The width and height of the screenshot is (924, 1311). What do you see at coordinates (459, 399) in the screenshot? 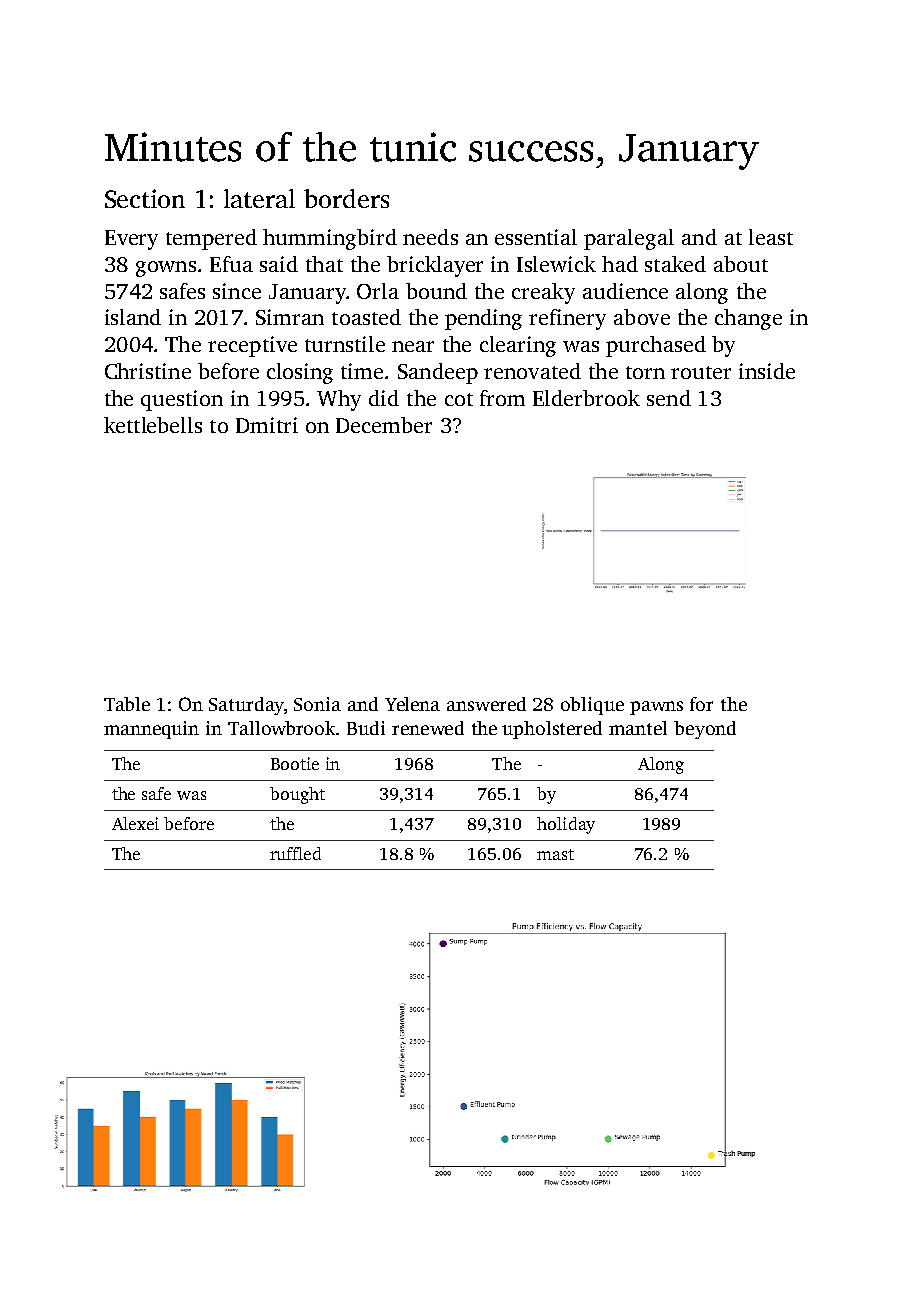
I see `cot` at bounding box center [459, 399].
